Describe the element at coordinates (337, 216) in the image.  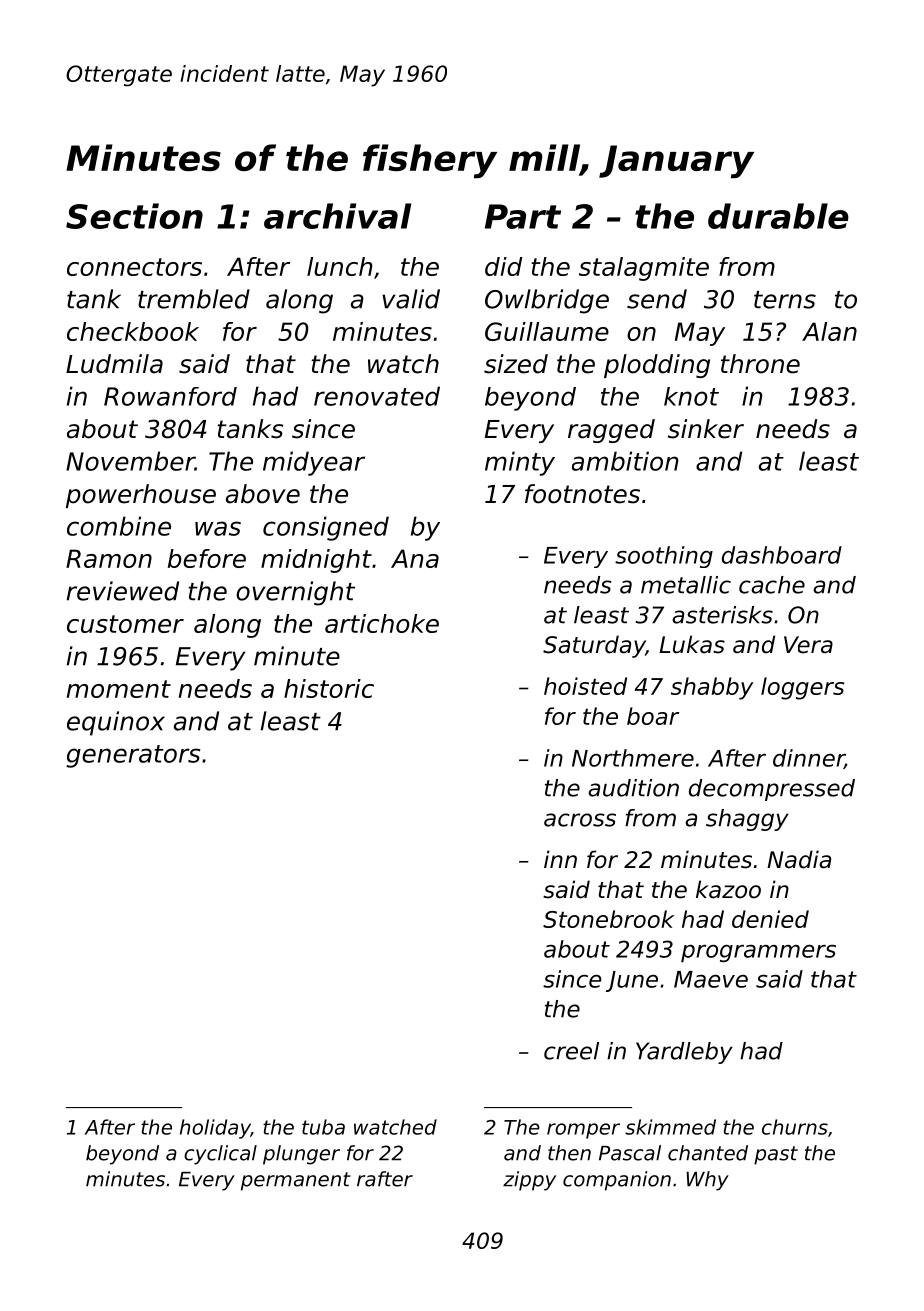
I see `archival` at that location.
